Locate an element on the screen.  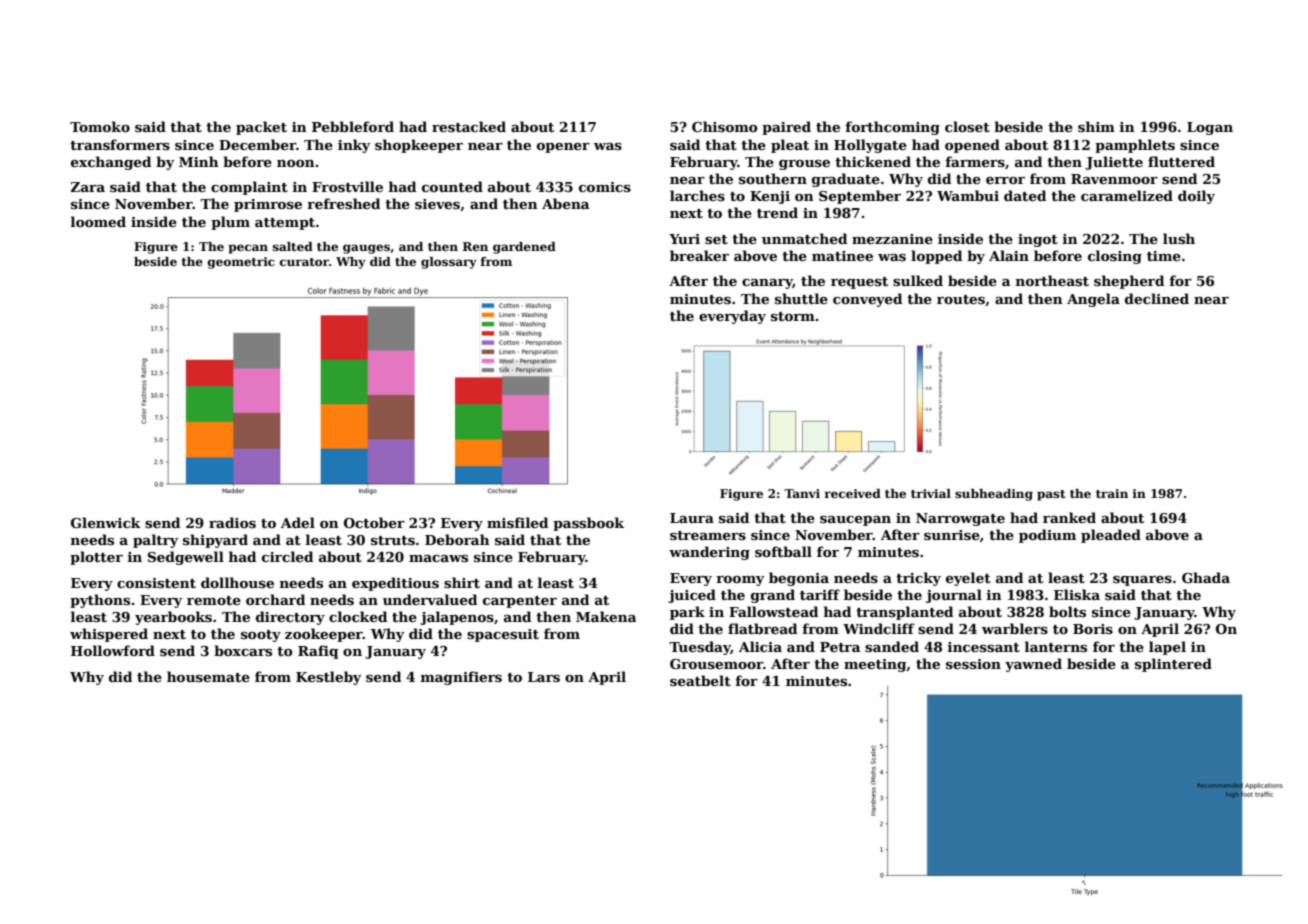
geometric is located at coordinates (241, 263).
